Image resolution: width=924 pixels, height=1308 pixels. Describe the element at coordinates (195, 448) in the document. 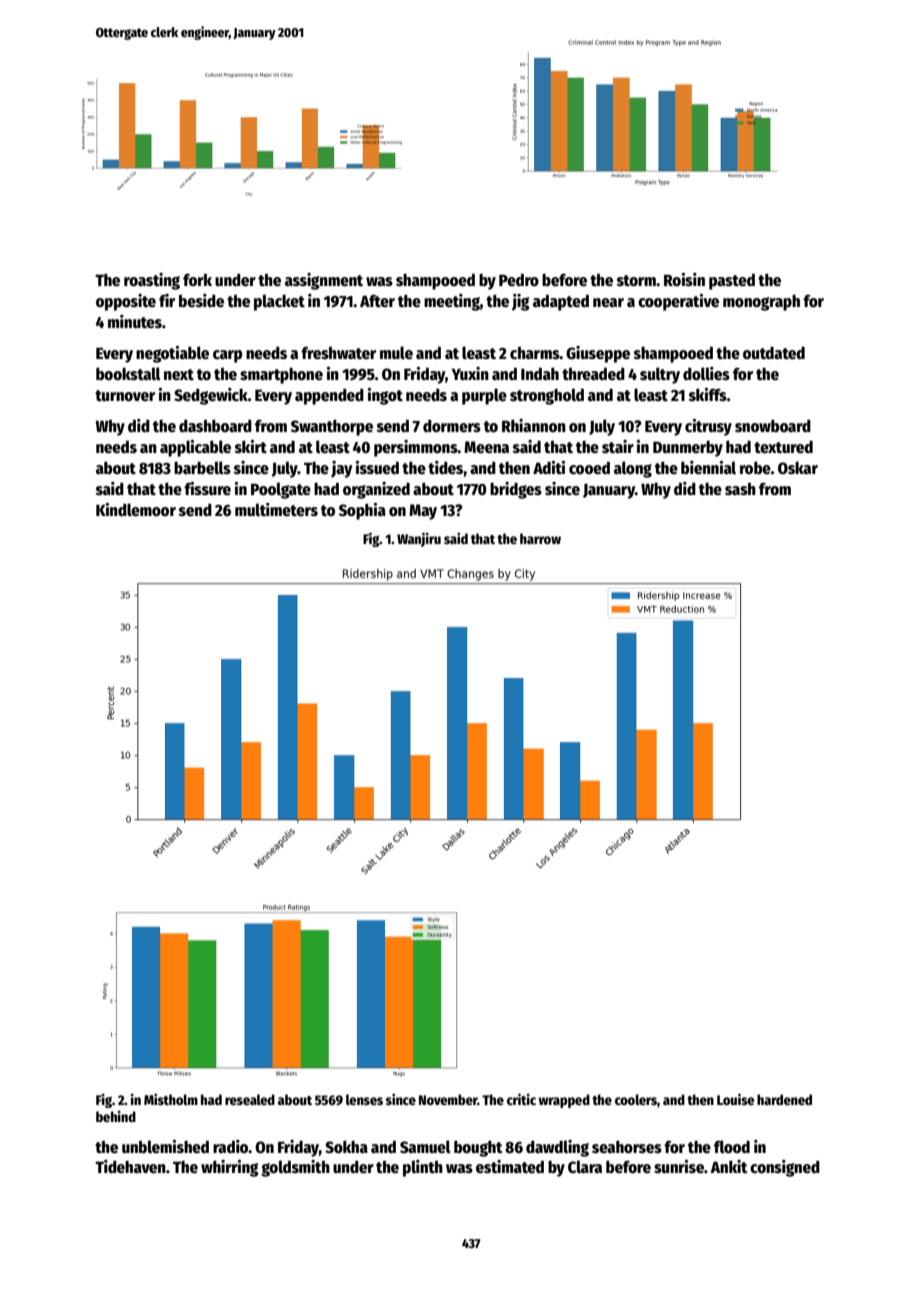

I see `applicable` at that location.
